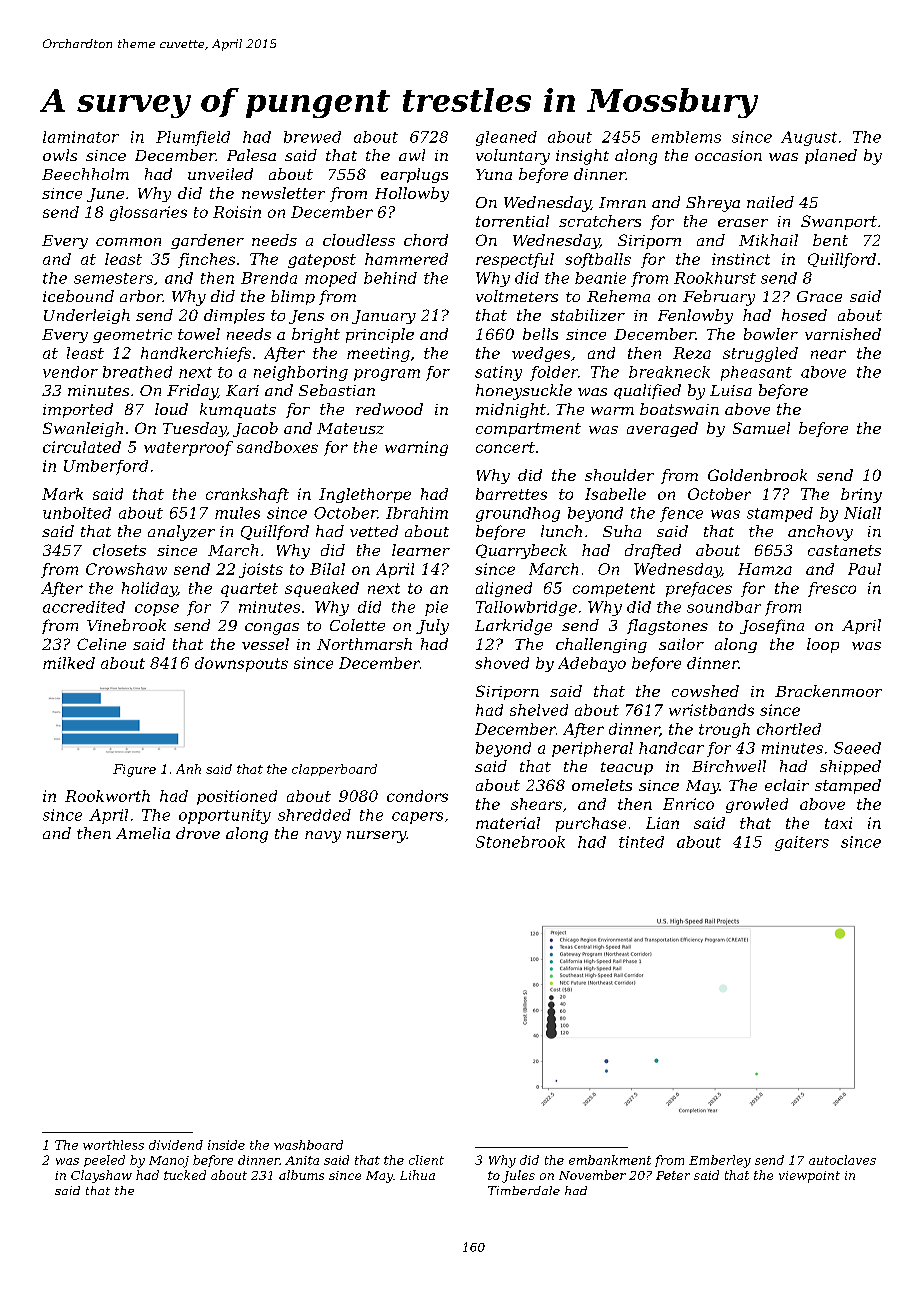  I want to click on Plumfield, so click(193, 138).
